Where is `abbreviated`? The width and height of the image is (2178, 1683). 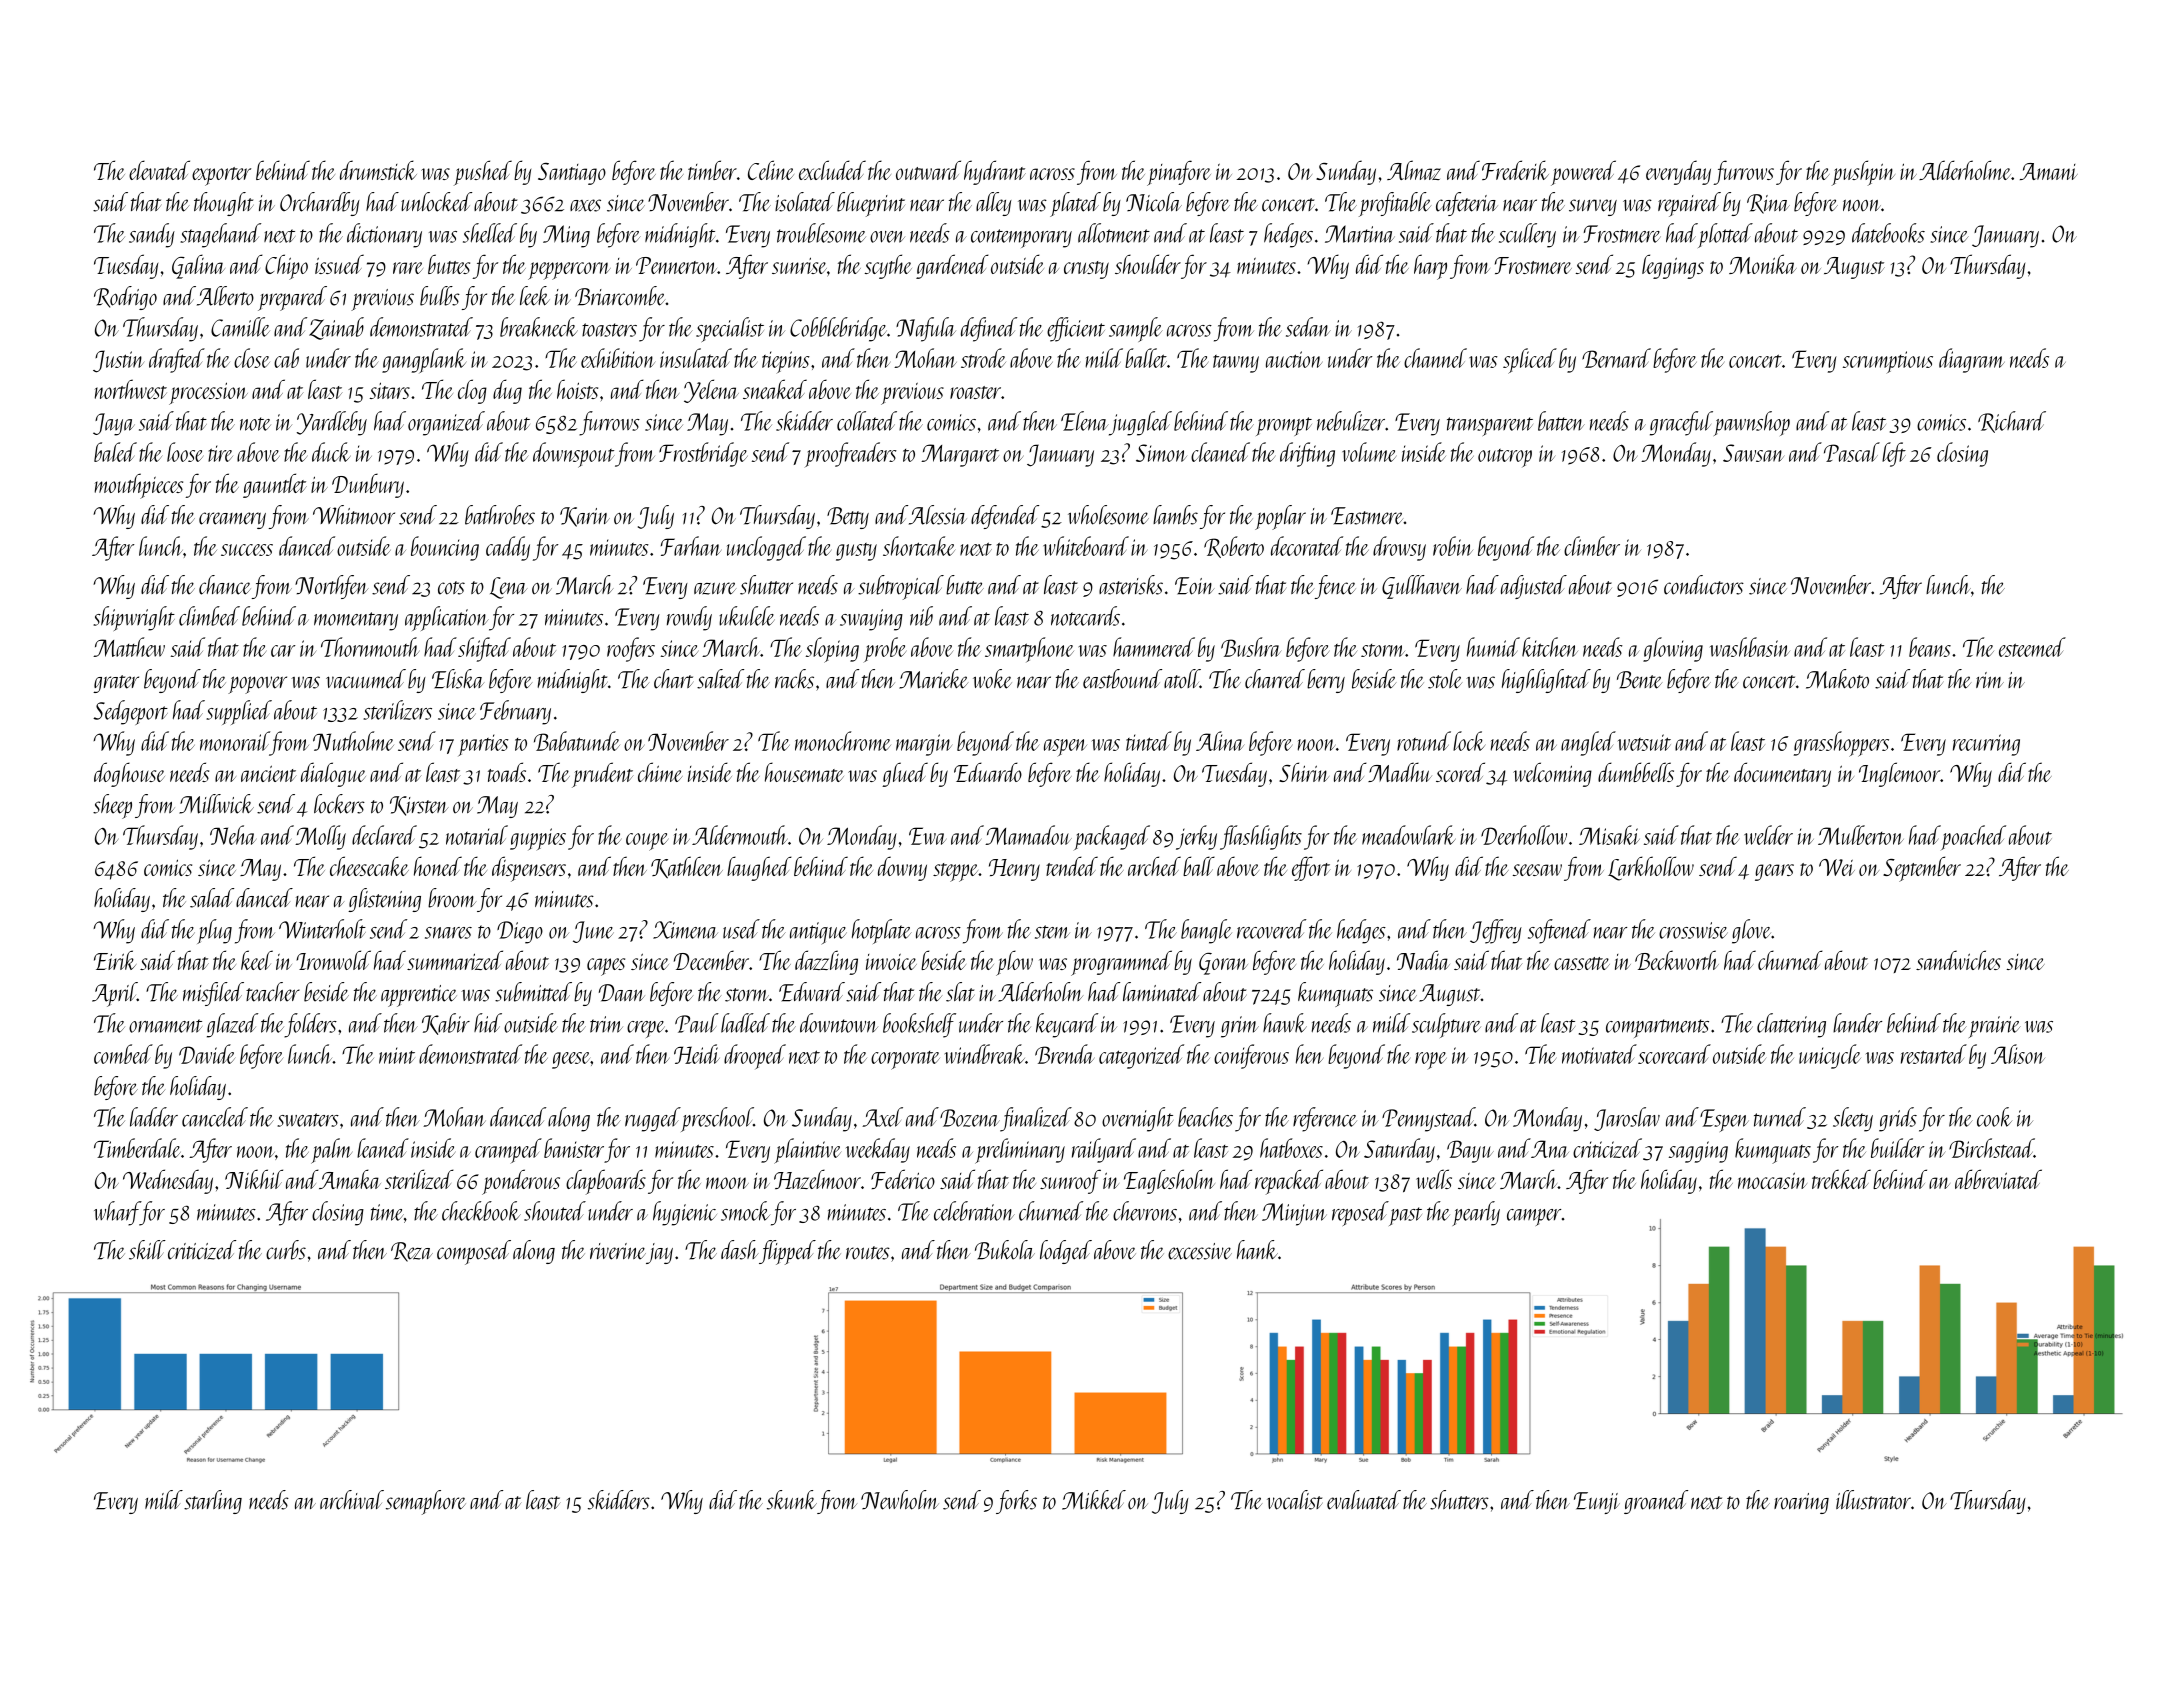 abbreviated is located at coordinates (1998, 1179).
